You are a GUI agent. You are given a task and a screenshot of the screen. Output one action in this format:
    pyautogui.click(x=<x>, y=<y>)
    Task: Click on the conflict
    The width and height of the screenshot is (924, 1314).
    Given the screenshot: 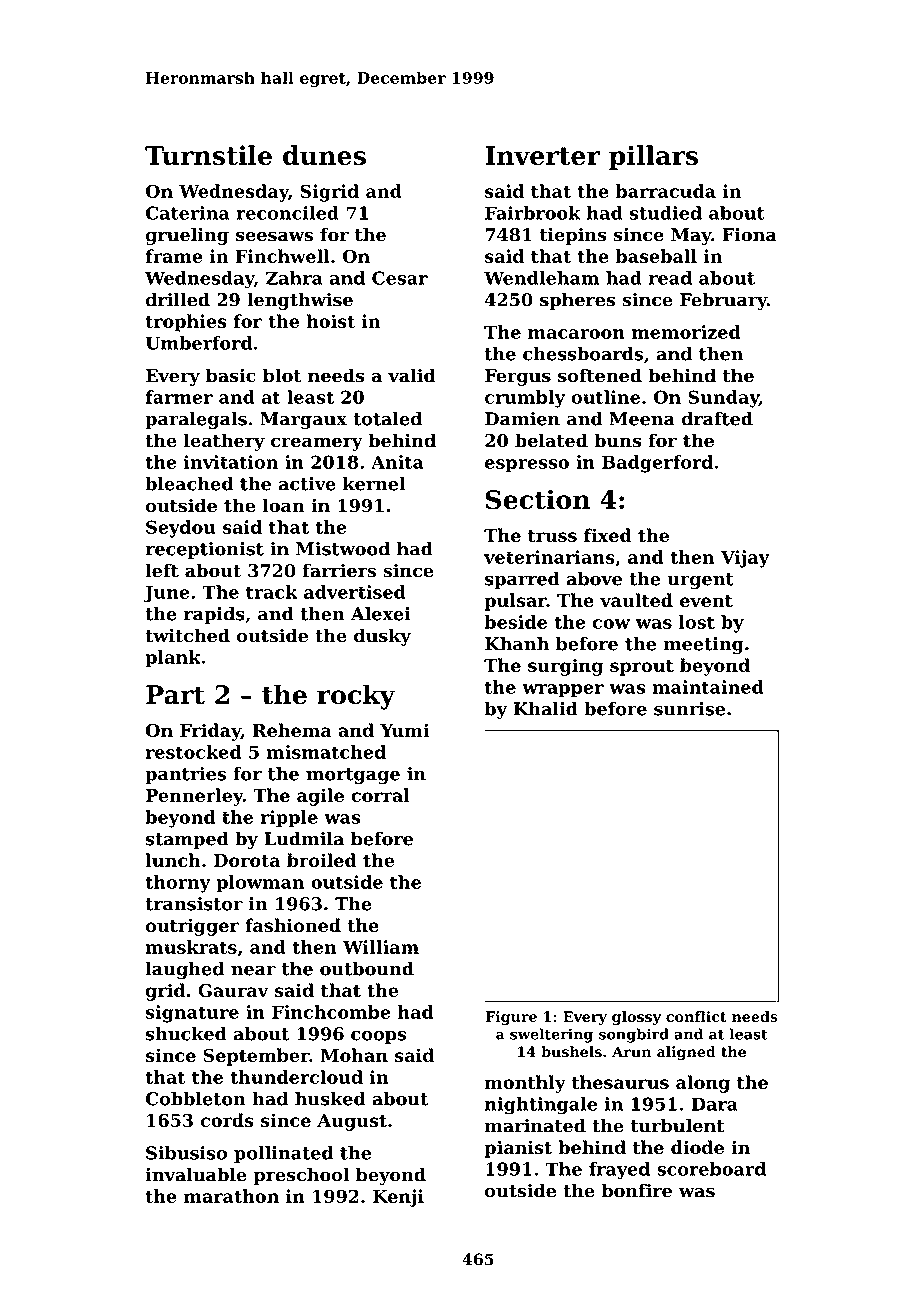 What is the action you would take?
    pyautogui.click(x=696, y=1016)
